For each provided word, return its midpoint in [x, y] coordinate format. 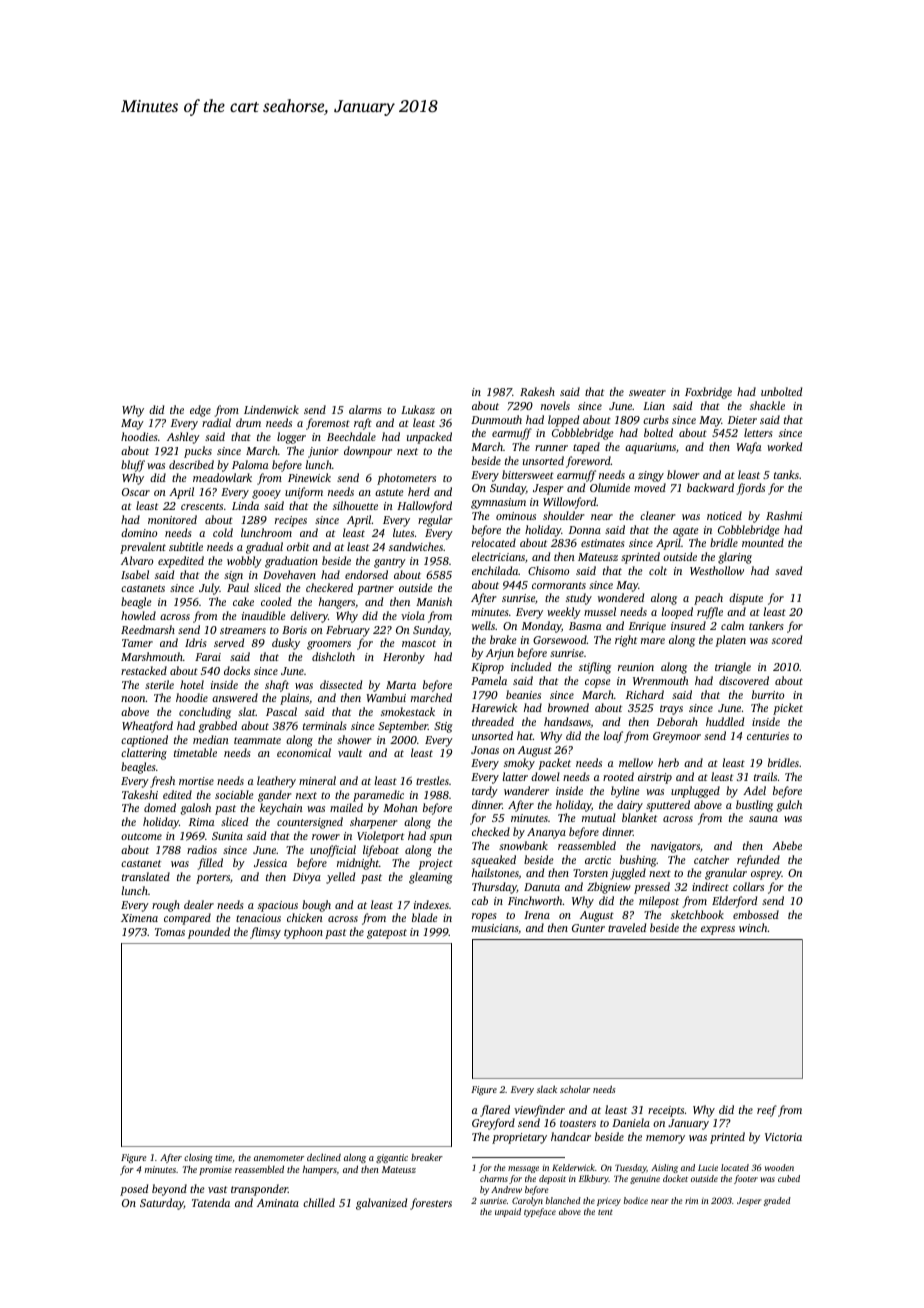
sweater [647, 392]
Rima [201, 822]
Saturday [162, 1204]
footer [746, 1179]
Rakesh [537, 391]
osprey [766, 875]
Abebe [787, 845]
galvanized [381, 1204]
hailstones [495, 873]
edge [200, 411]
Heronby [404, 658]
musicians [495, 928]
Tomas [170, 932]
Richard [645, 694]
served [229, 642]
